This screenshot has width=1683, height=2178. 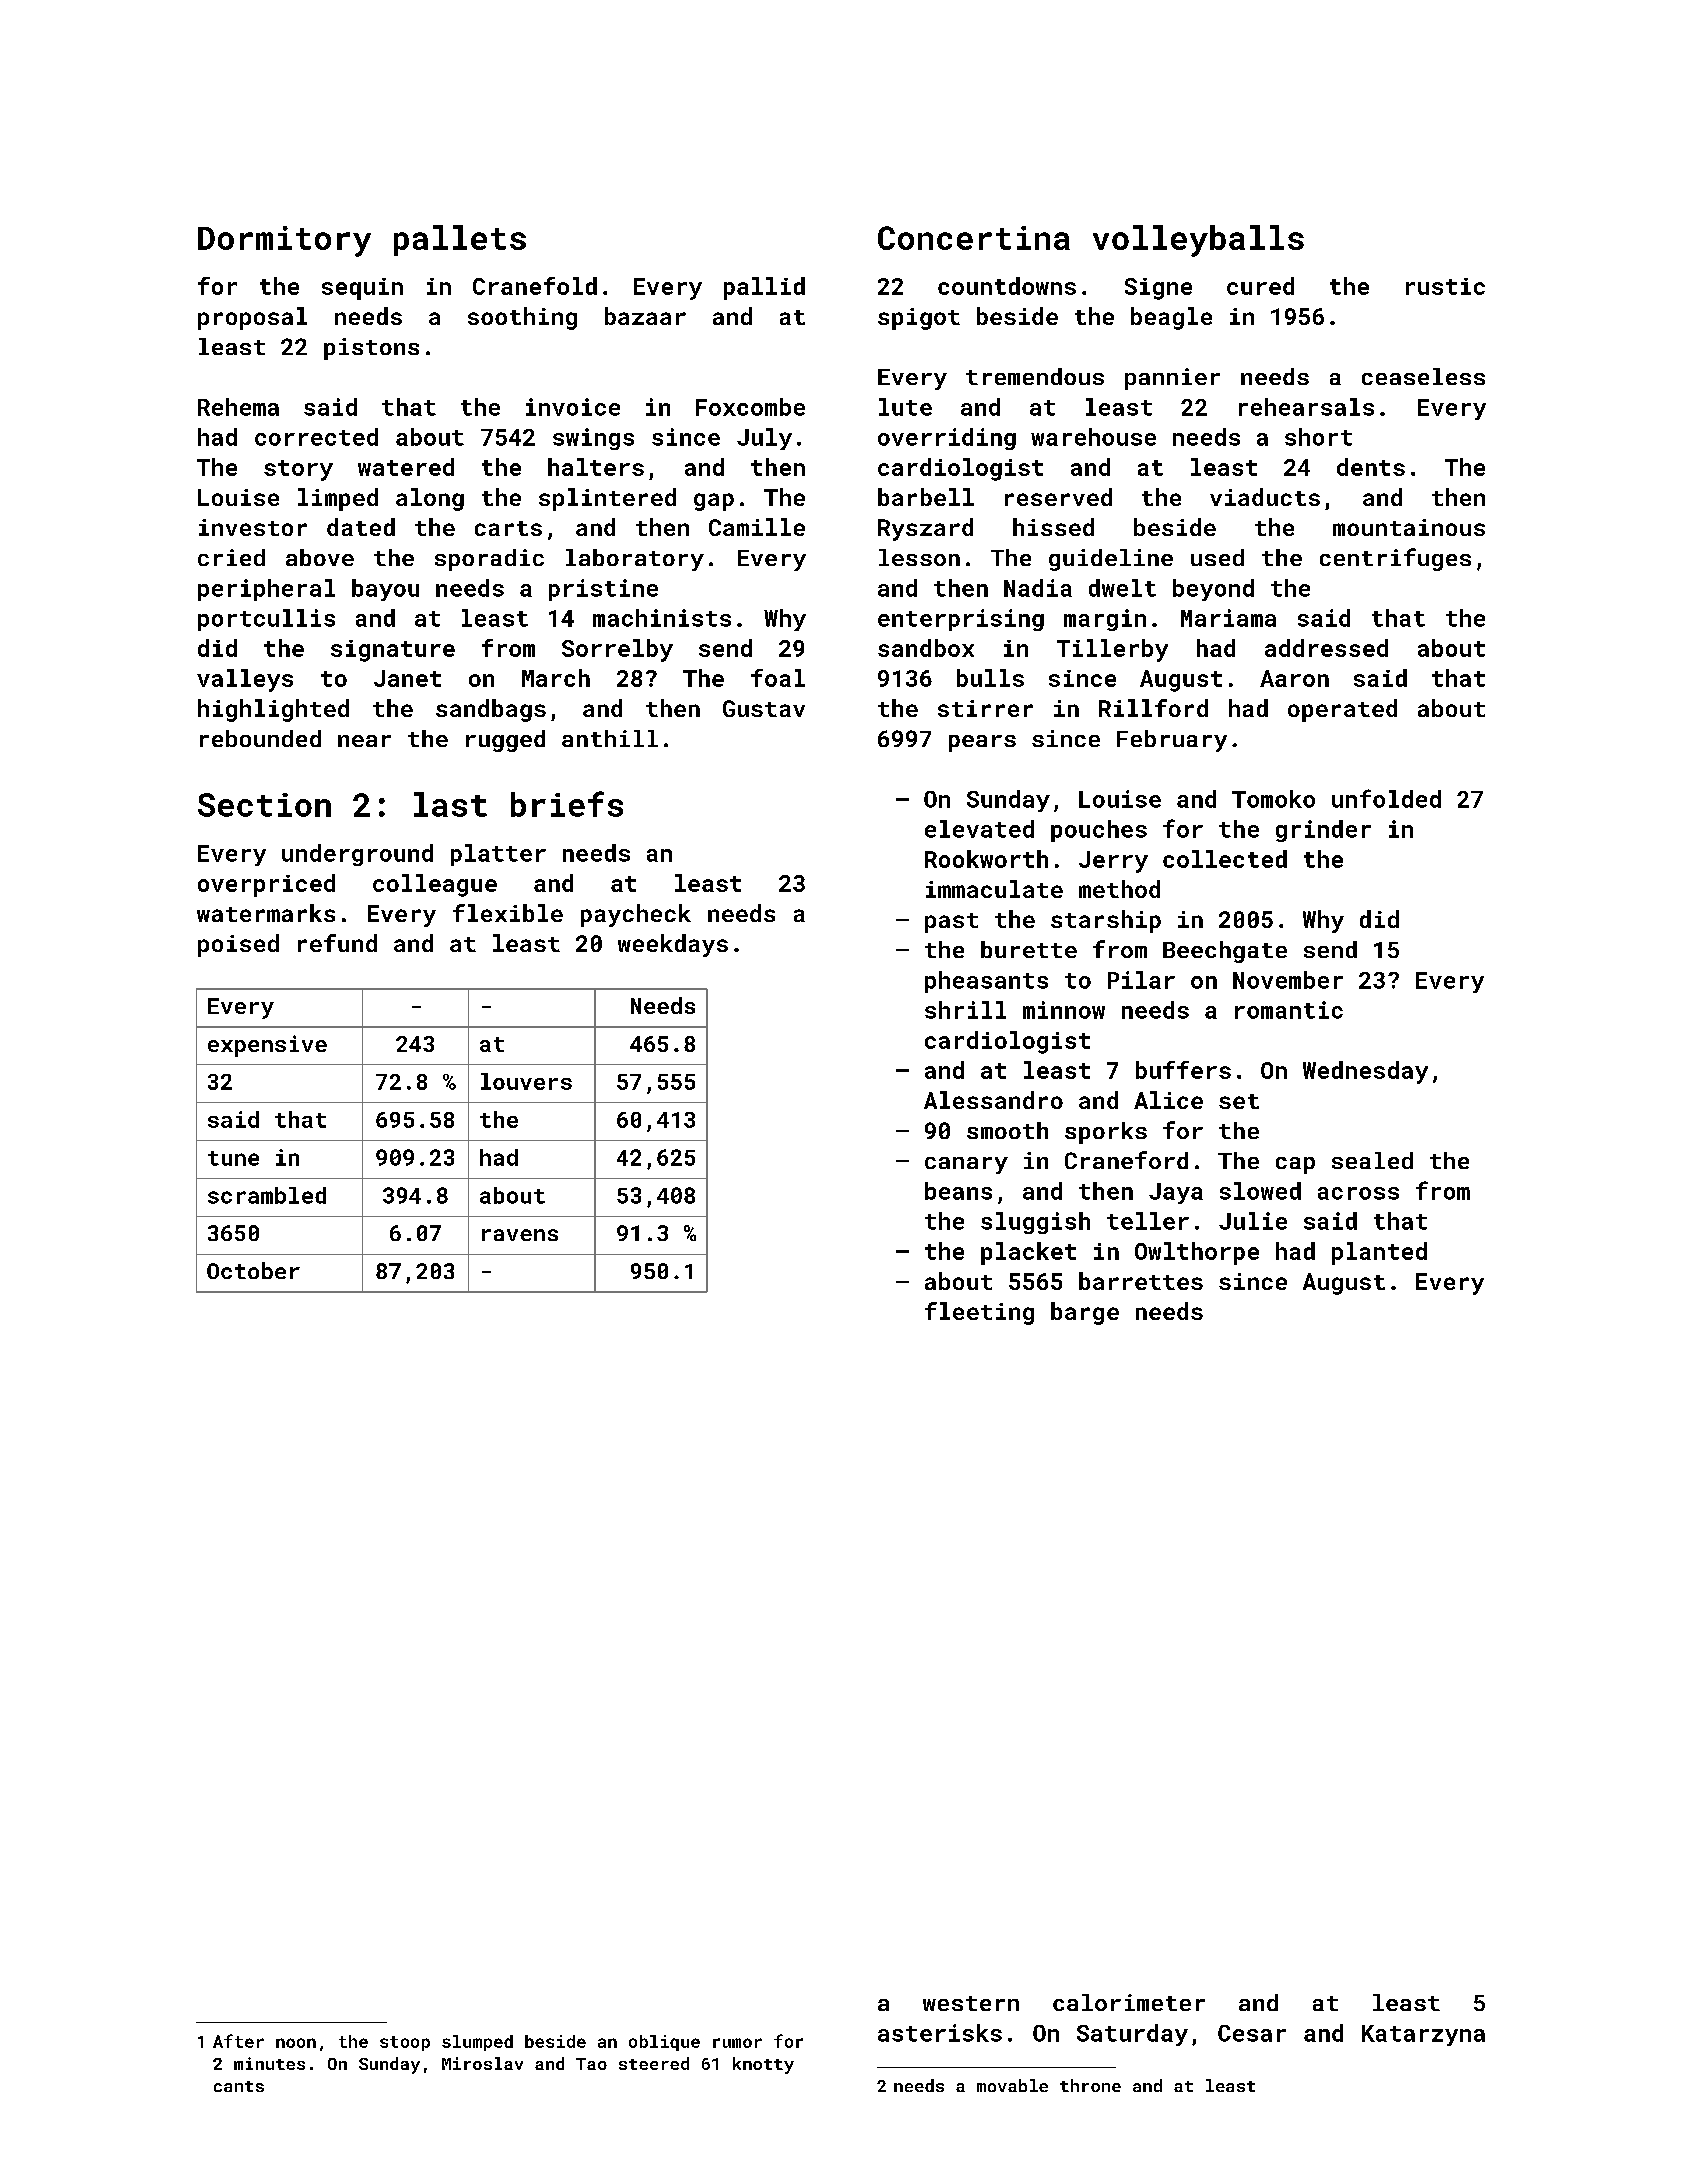 What do you see at coordinates (1064, 1010) in the screenshot?
I see `minnow` at bounding box center [1064, 1010].
